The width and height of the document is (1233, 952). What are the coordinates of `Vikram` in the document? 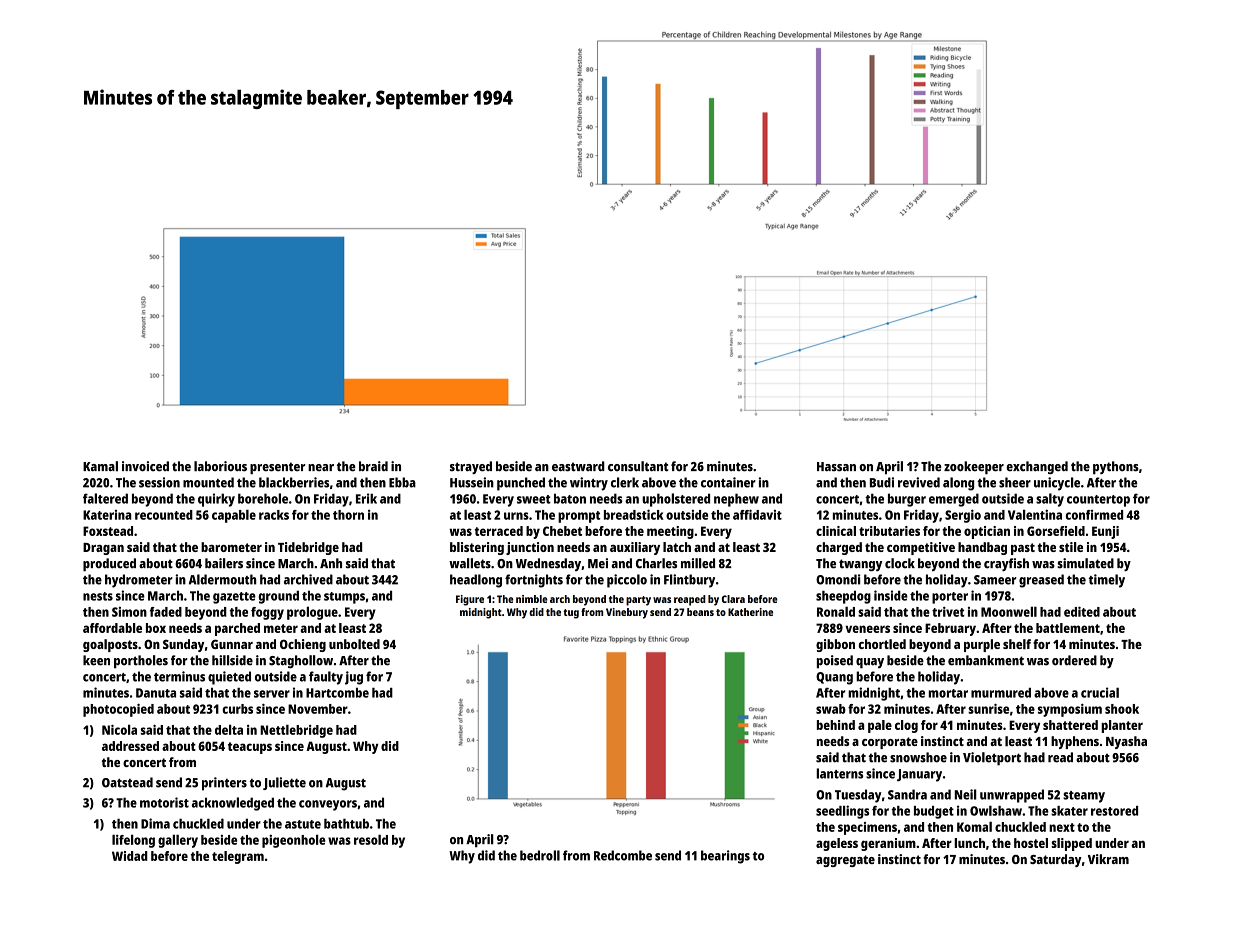 It's located at (1108, 859).
